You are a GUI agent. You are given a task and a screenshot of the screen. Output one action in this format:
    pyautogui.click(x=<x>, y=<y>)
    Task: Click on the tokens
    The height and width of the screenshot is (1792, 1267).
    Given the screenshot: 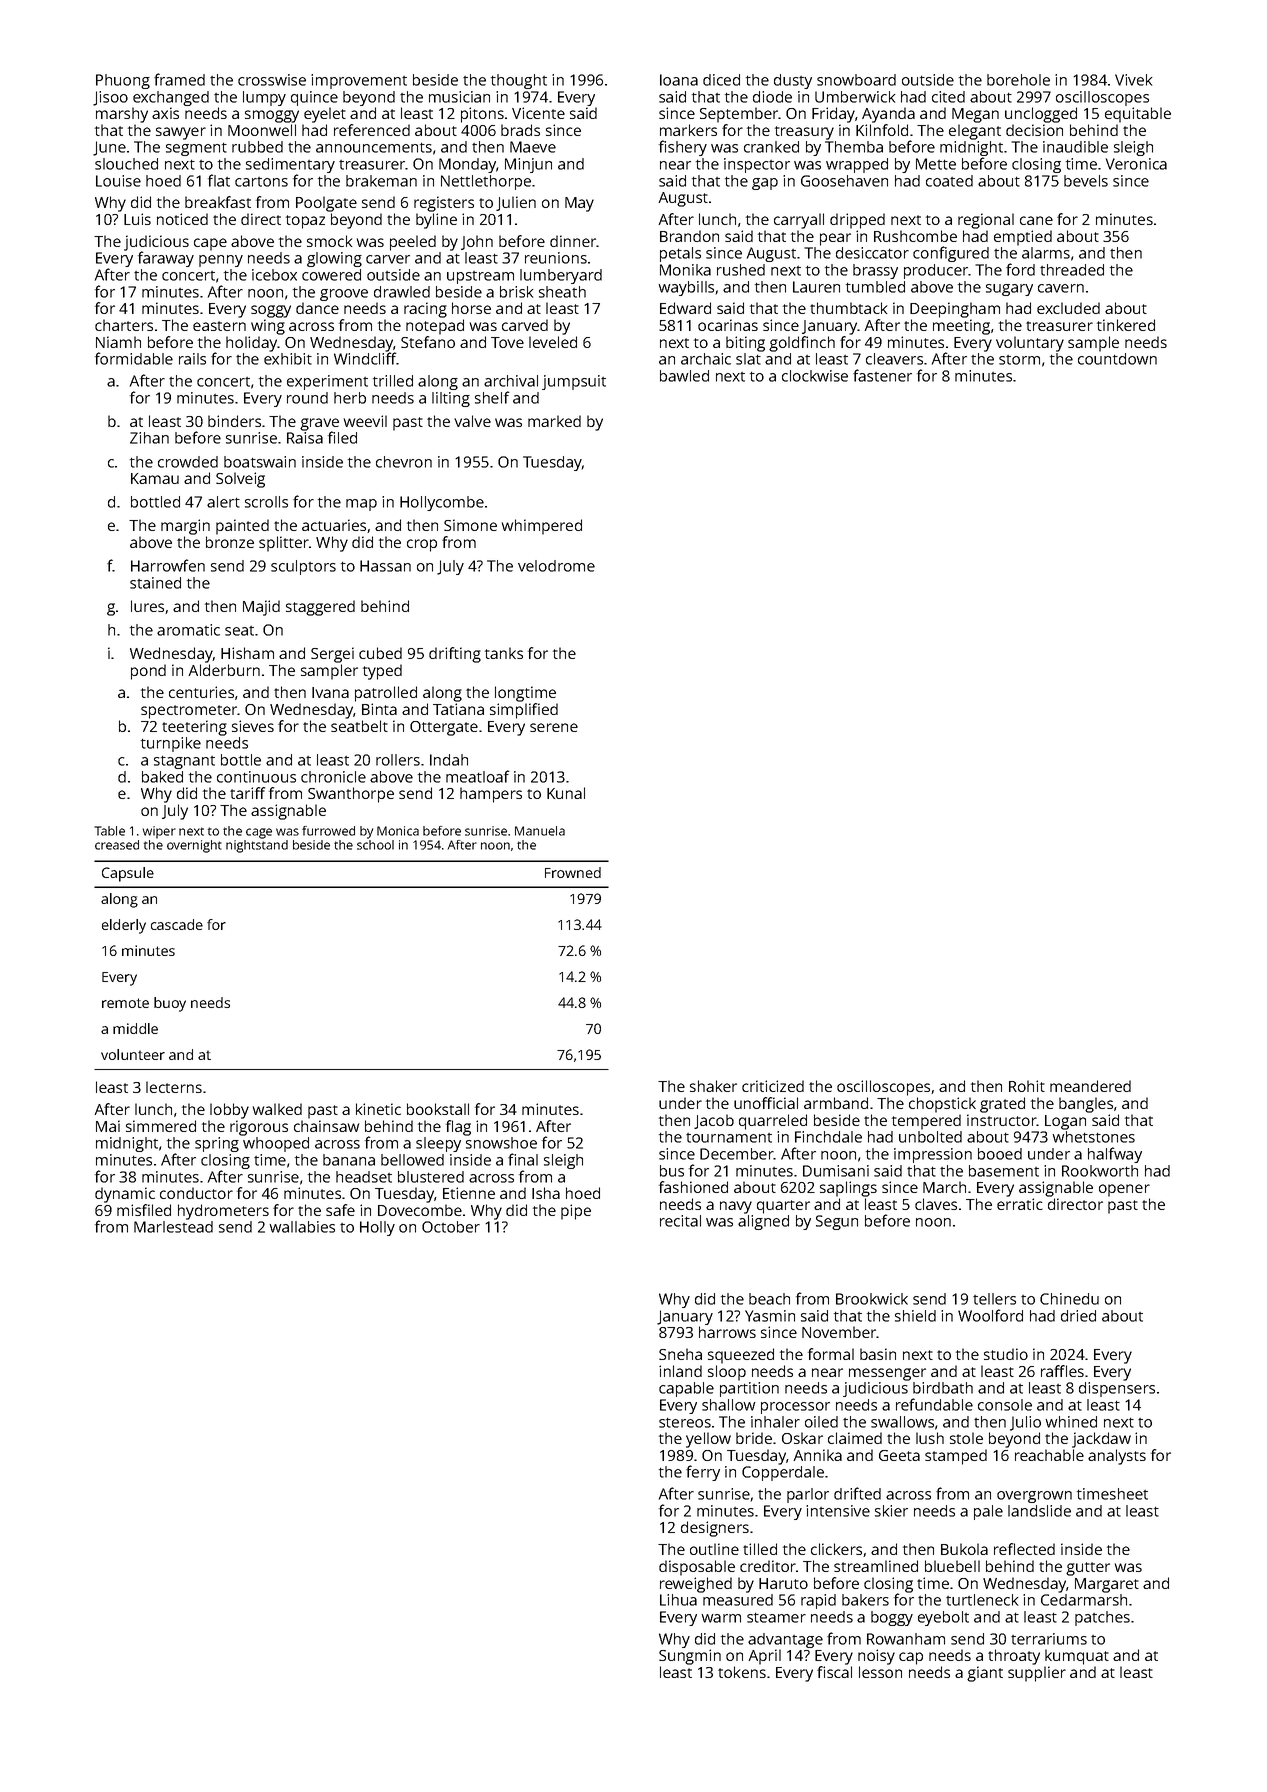 What is the action you would take?
    pyautogui.click(x=742, y=1672)
